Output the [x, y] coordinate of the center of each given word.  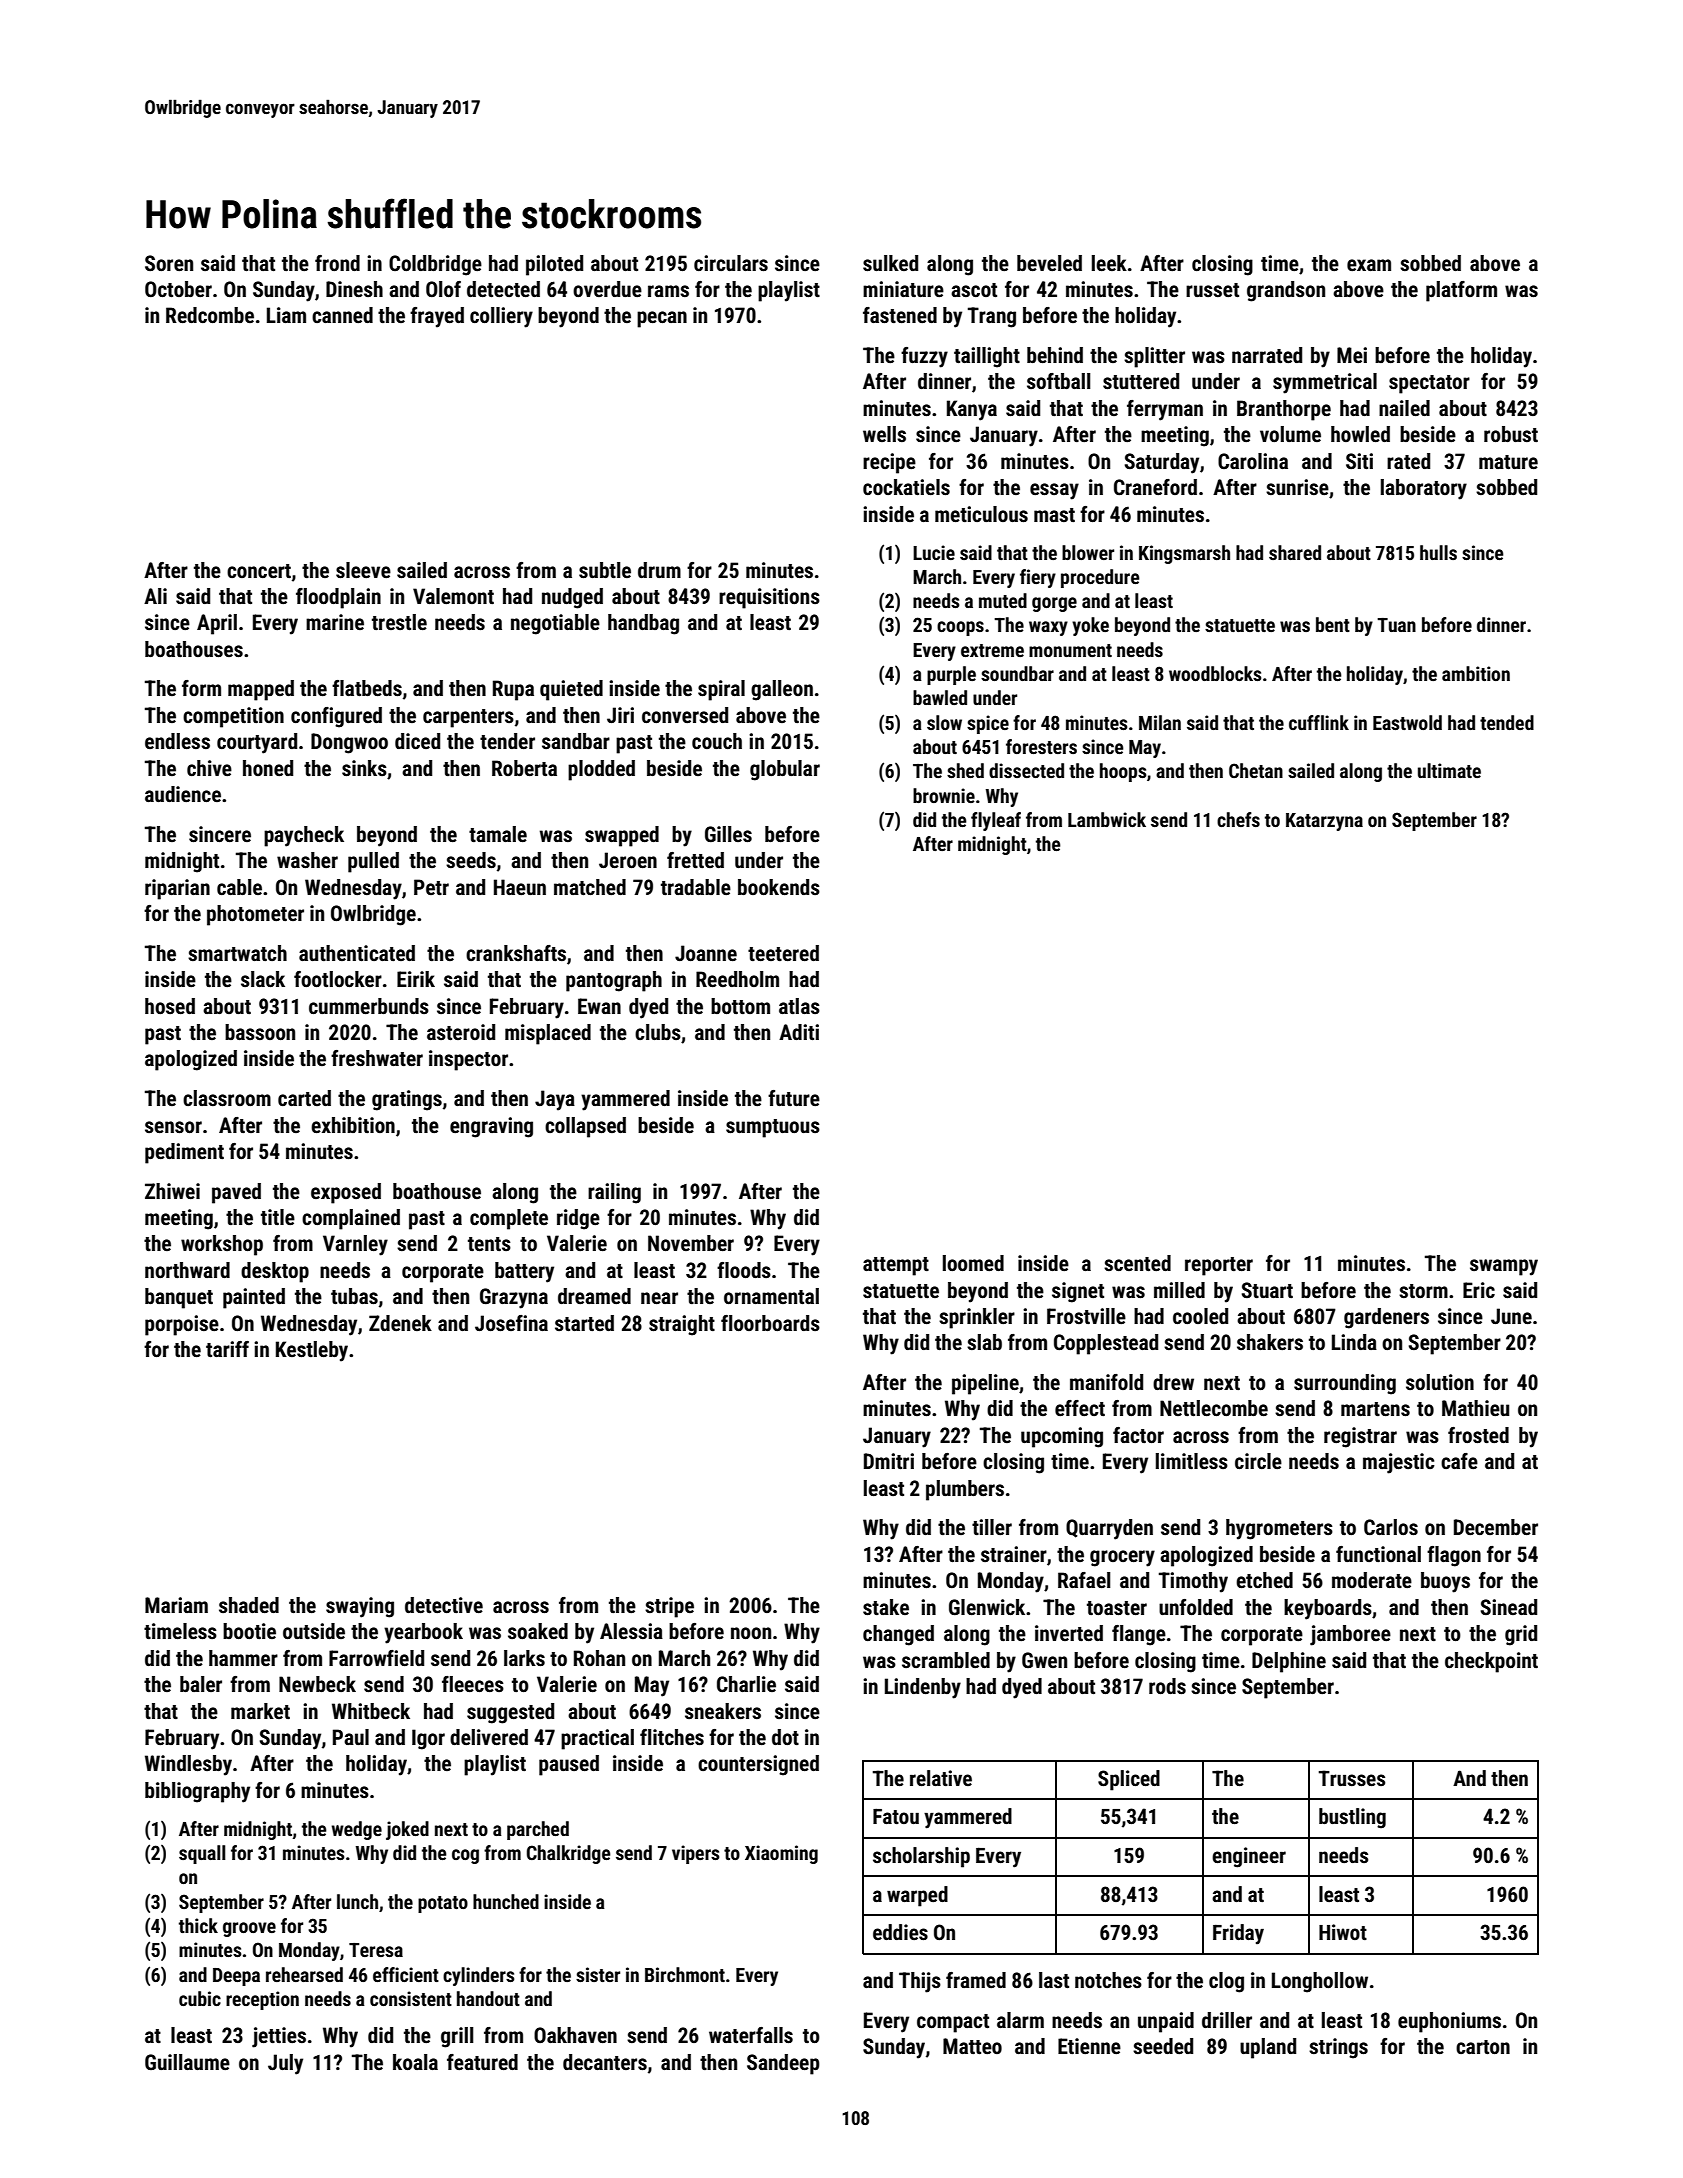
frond [337, 263]
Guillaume [187, 2062]
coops [960, 628]
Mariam [176, 1605]
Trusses [1352, 1778]
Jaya [555, 1100]
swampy [1504, 1267]
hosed [170, 1006]
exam [1369, 265]
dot [785, 1737]
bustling [1352, 1818]
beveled [1049, 263]
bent [1333, 624]
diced [417, 741]
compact [953, 2023]
